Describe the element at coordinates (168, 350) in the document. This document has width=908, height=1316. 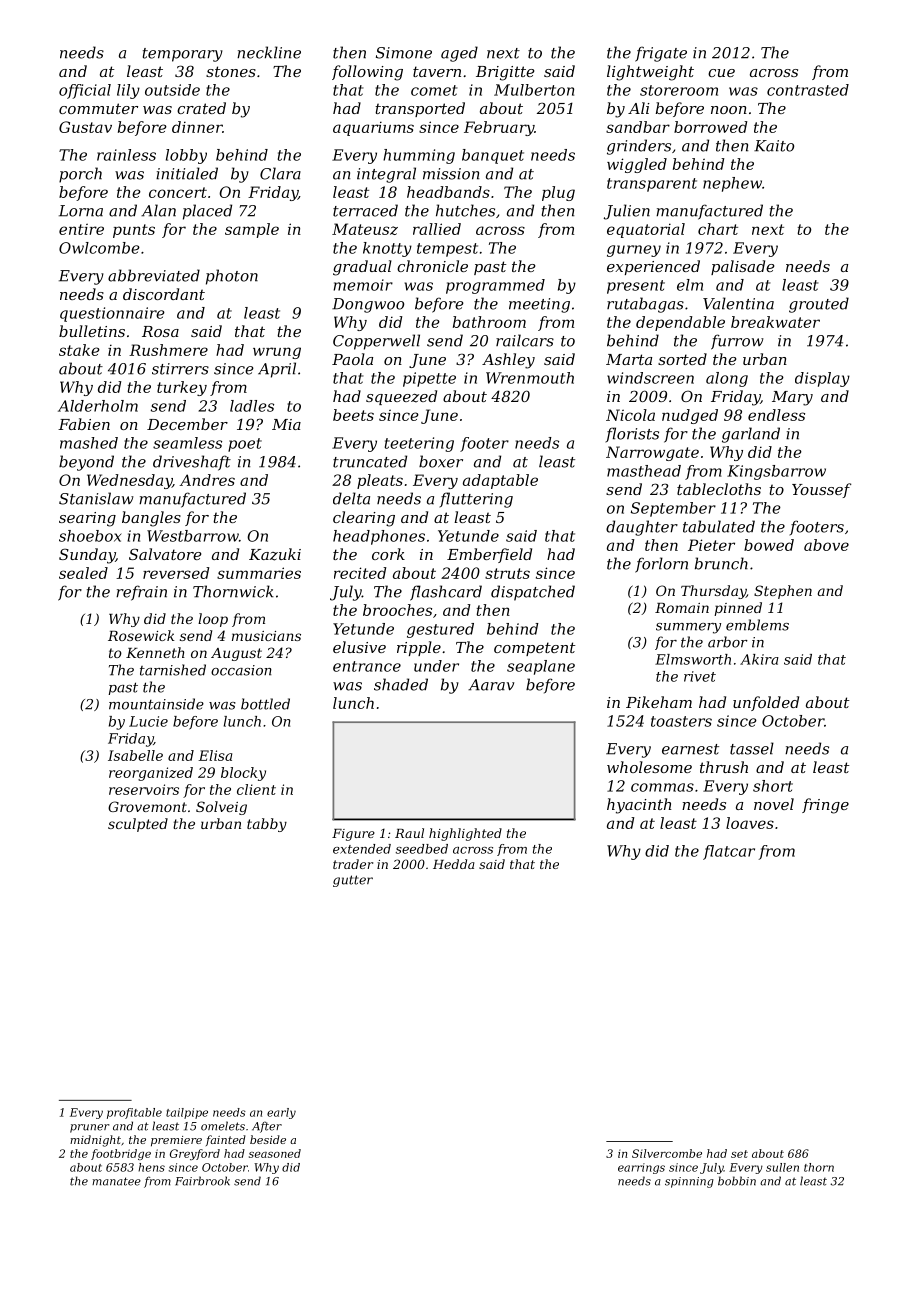
I see `Rushmere` at that location.
